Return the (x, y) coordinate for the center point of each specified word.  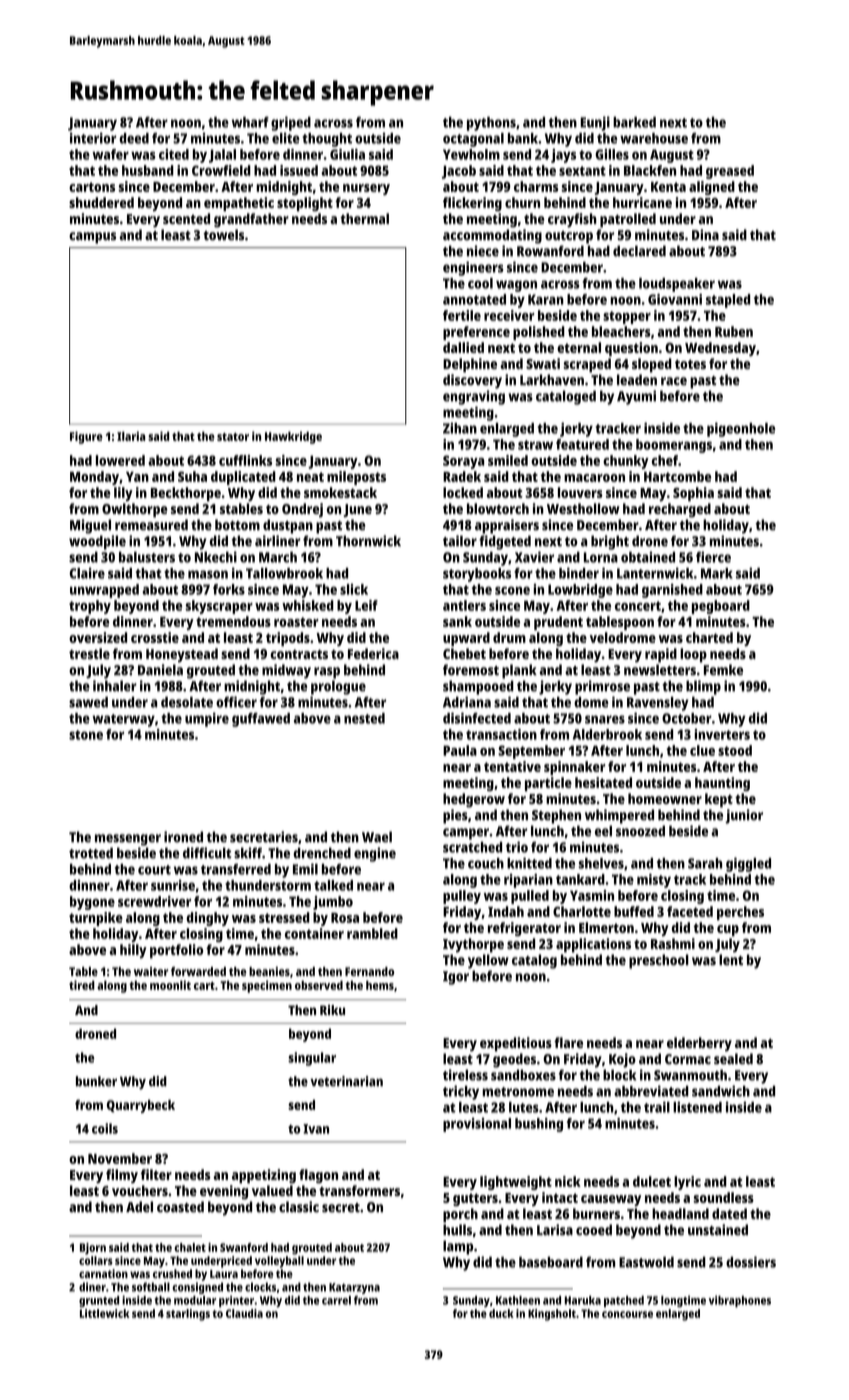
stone (86, 735)
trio (517, 847)
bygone (92, 903)
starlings (188, 1315)
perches (740, 913)
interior (93, 138)
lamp (458, 1247)
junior (744, 816)
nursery (366, 189)
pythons (491, 124)
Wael (377, 837)
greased (730, 172)
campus (92, 238)
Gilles (612, 154)
